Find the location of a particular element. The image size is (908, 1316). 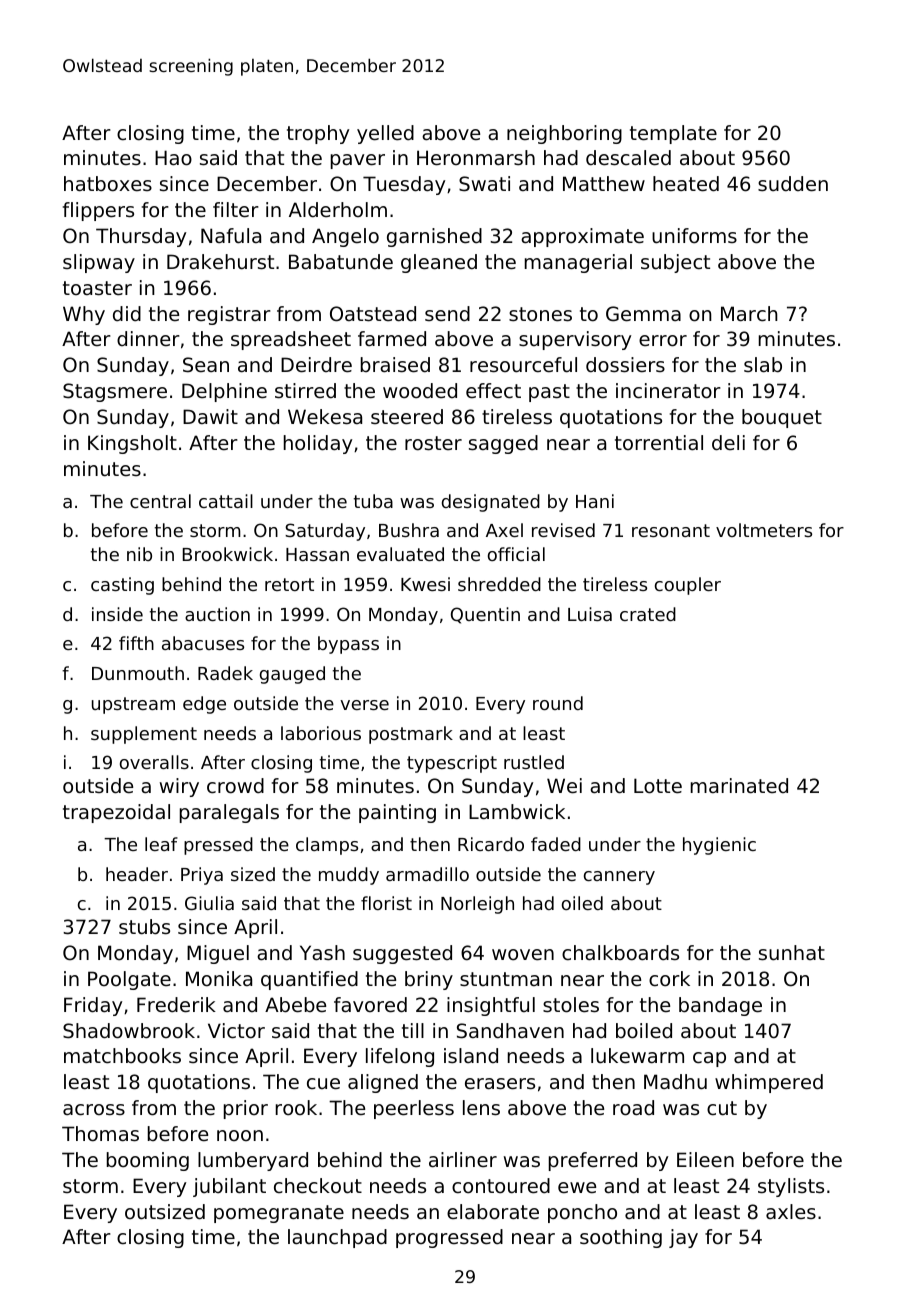

Axel is located at coordinates (504, 530).
